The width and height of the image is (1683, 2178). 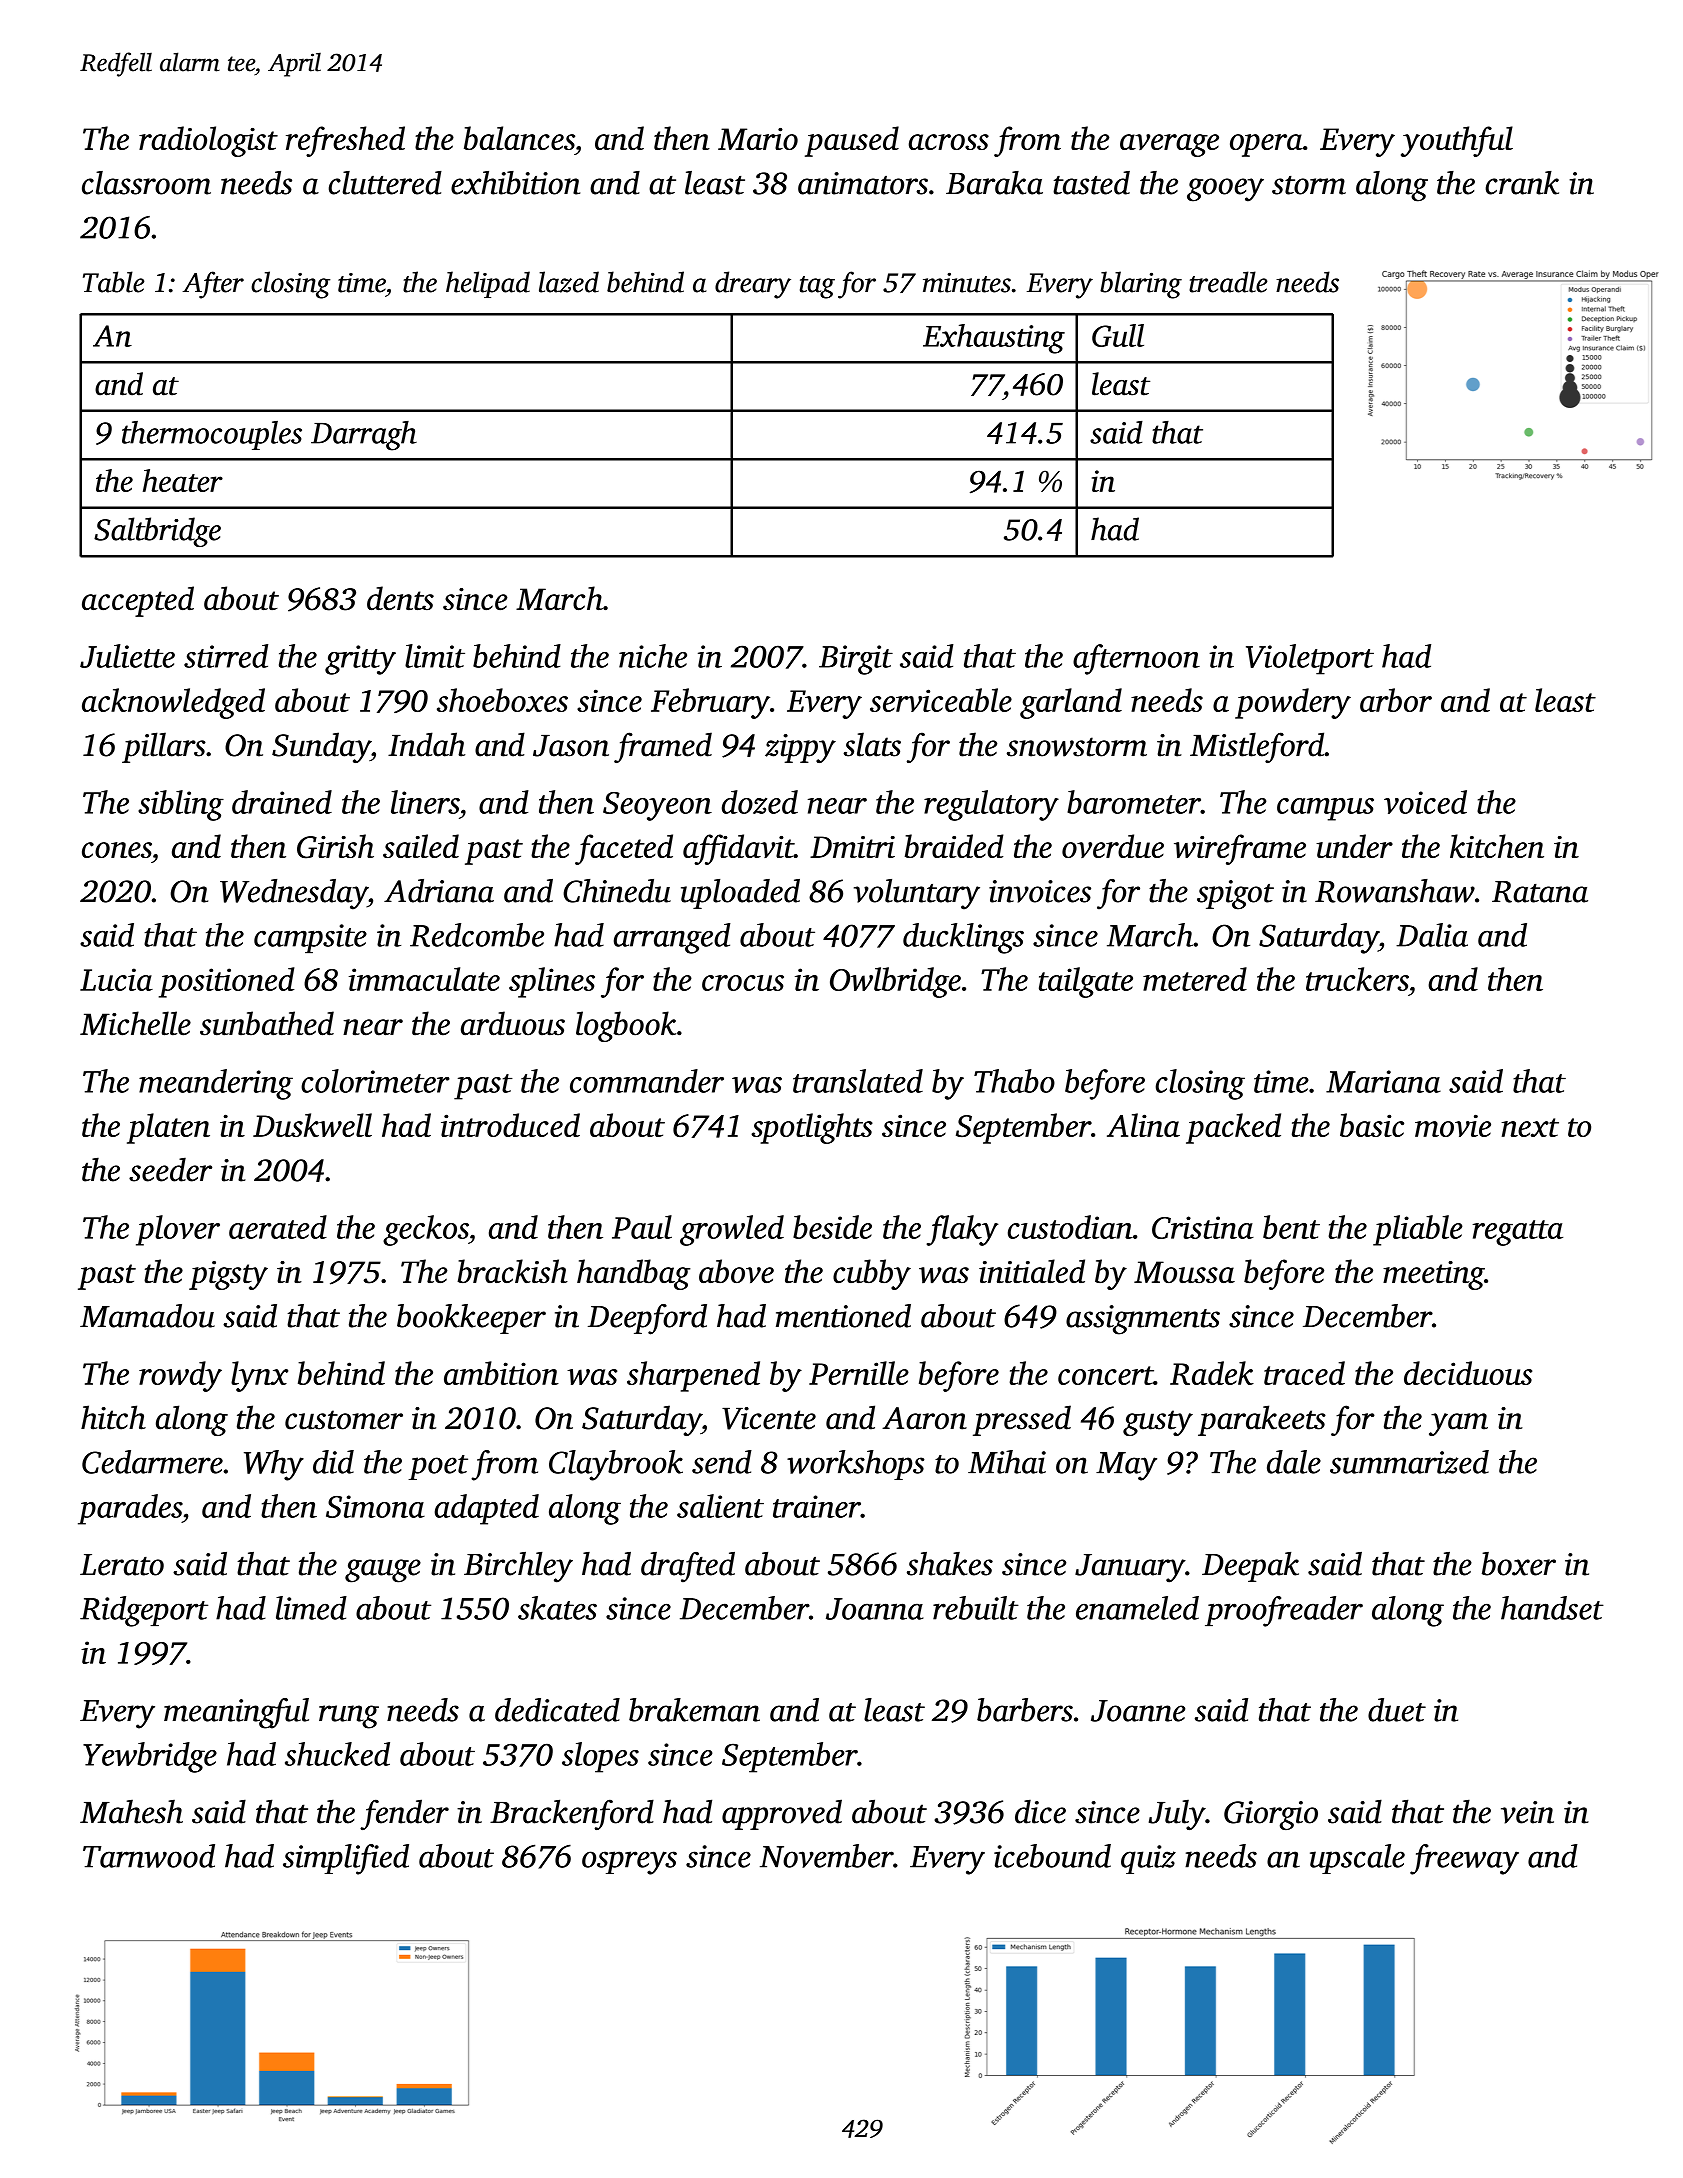 What do you see at coordinates (513, 1023) in the image?
I see `arduous` at bounding box center [513, 1023].
